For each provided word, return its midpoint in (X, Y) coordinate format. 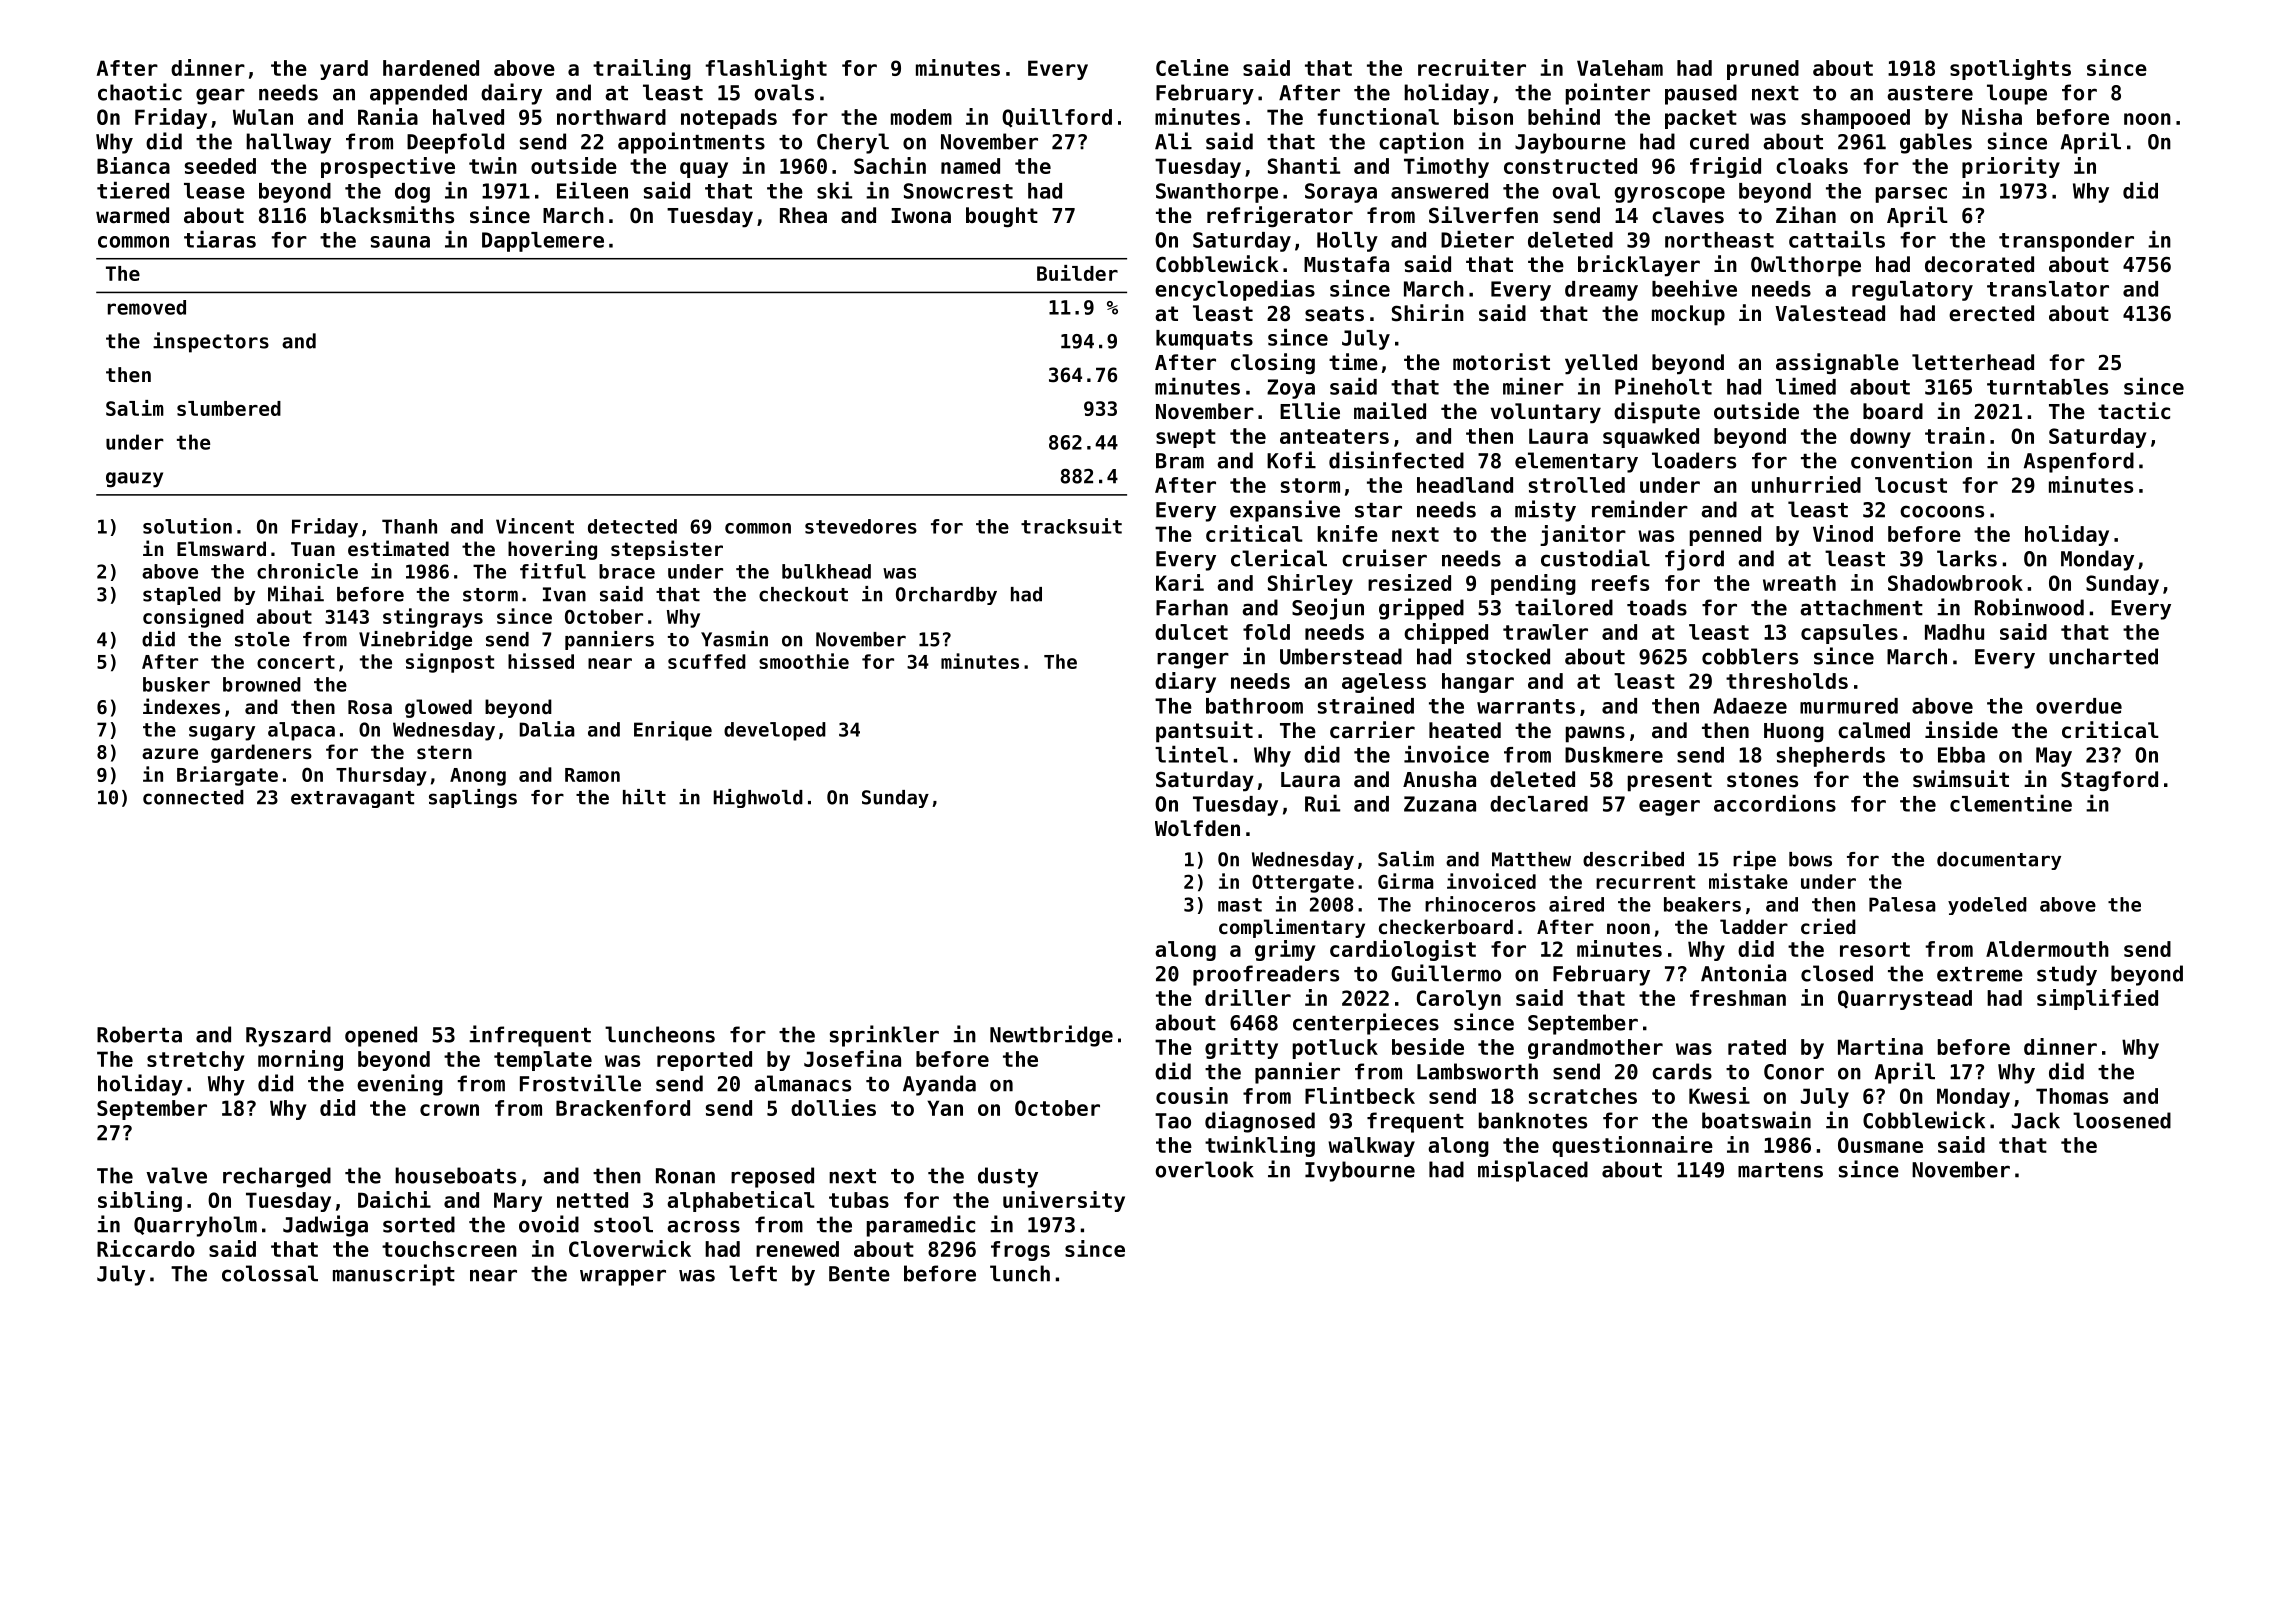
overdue (2079, 706)
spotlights (2010, 69)
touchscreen (449, 1249)
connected (193, 797)
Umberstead (1341, 656)
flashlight (766, 69)
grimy (1285, 950)
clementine (2011, 803)
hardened (431, 68)
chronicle (307, 571)
